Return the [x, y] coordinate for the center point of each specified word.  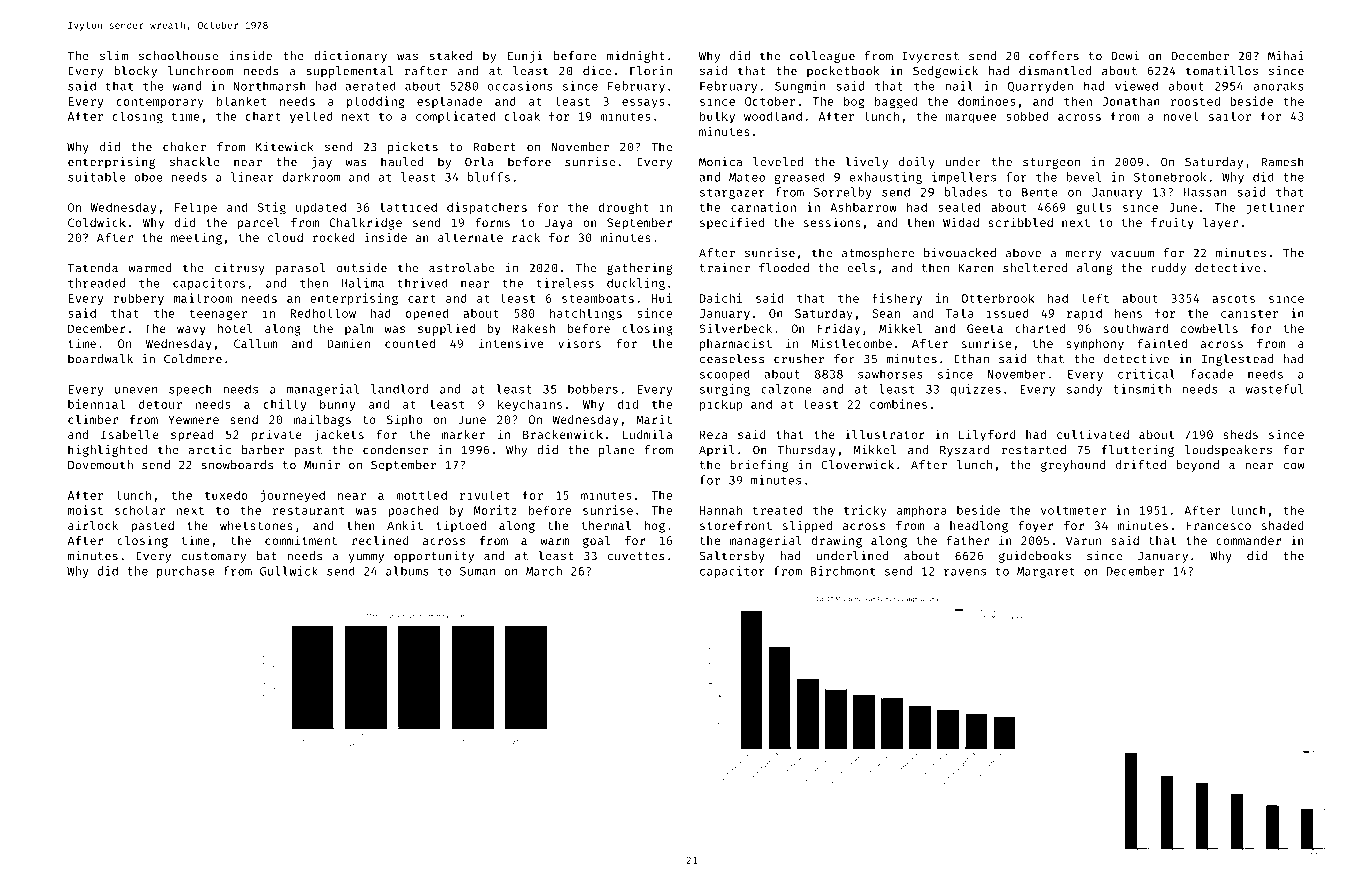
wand [187, 86]
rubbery [139, 299]
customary [213, 557]
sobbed [1027, 116]
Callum [255, 343]
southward [1136, 328]
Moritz [495, 510]
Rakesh [534, 328]
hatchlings [586, 314]
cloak [522, 116]
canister [1249, 313]
